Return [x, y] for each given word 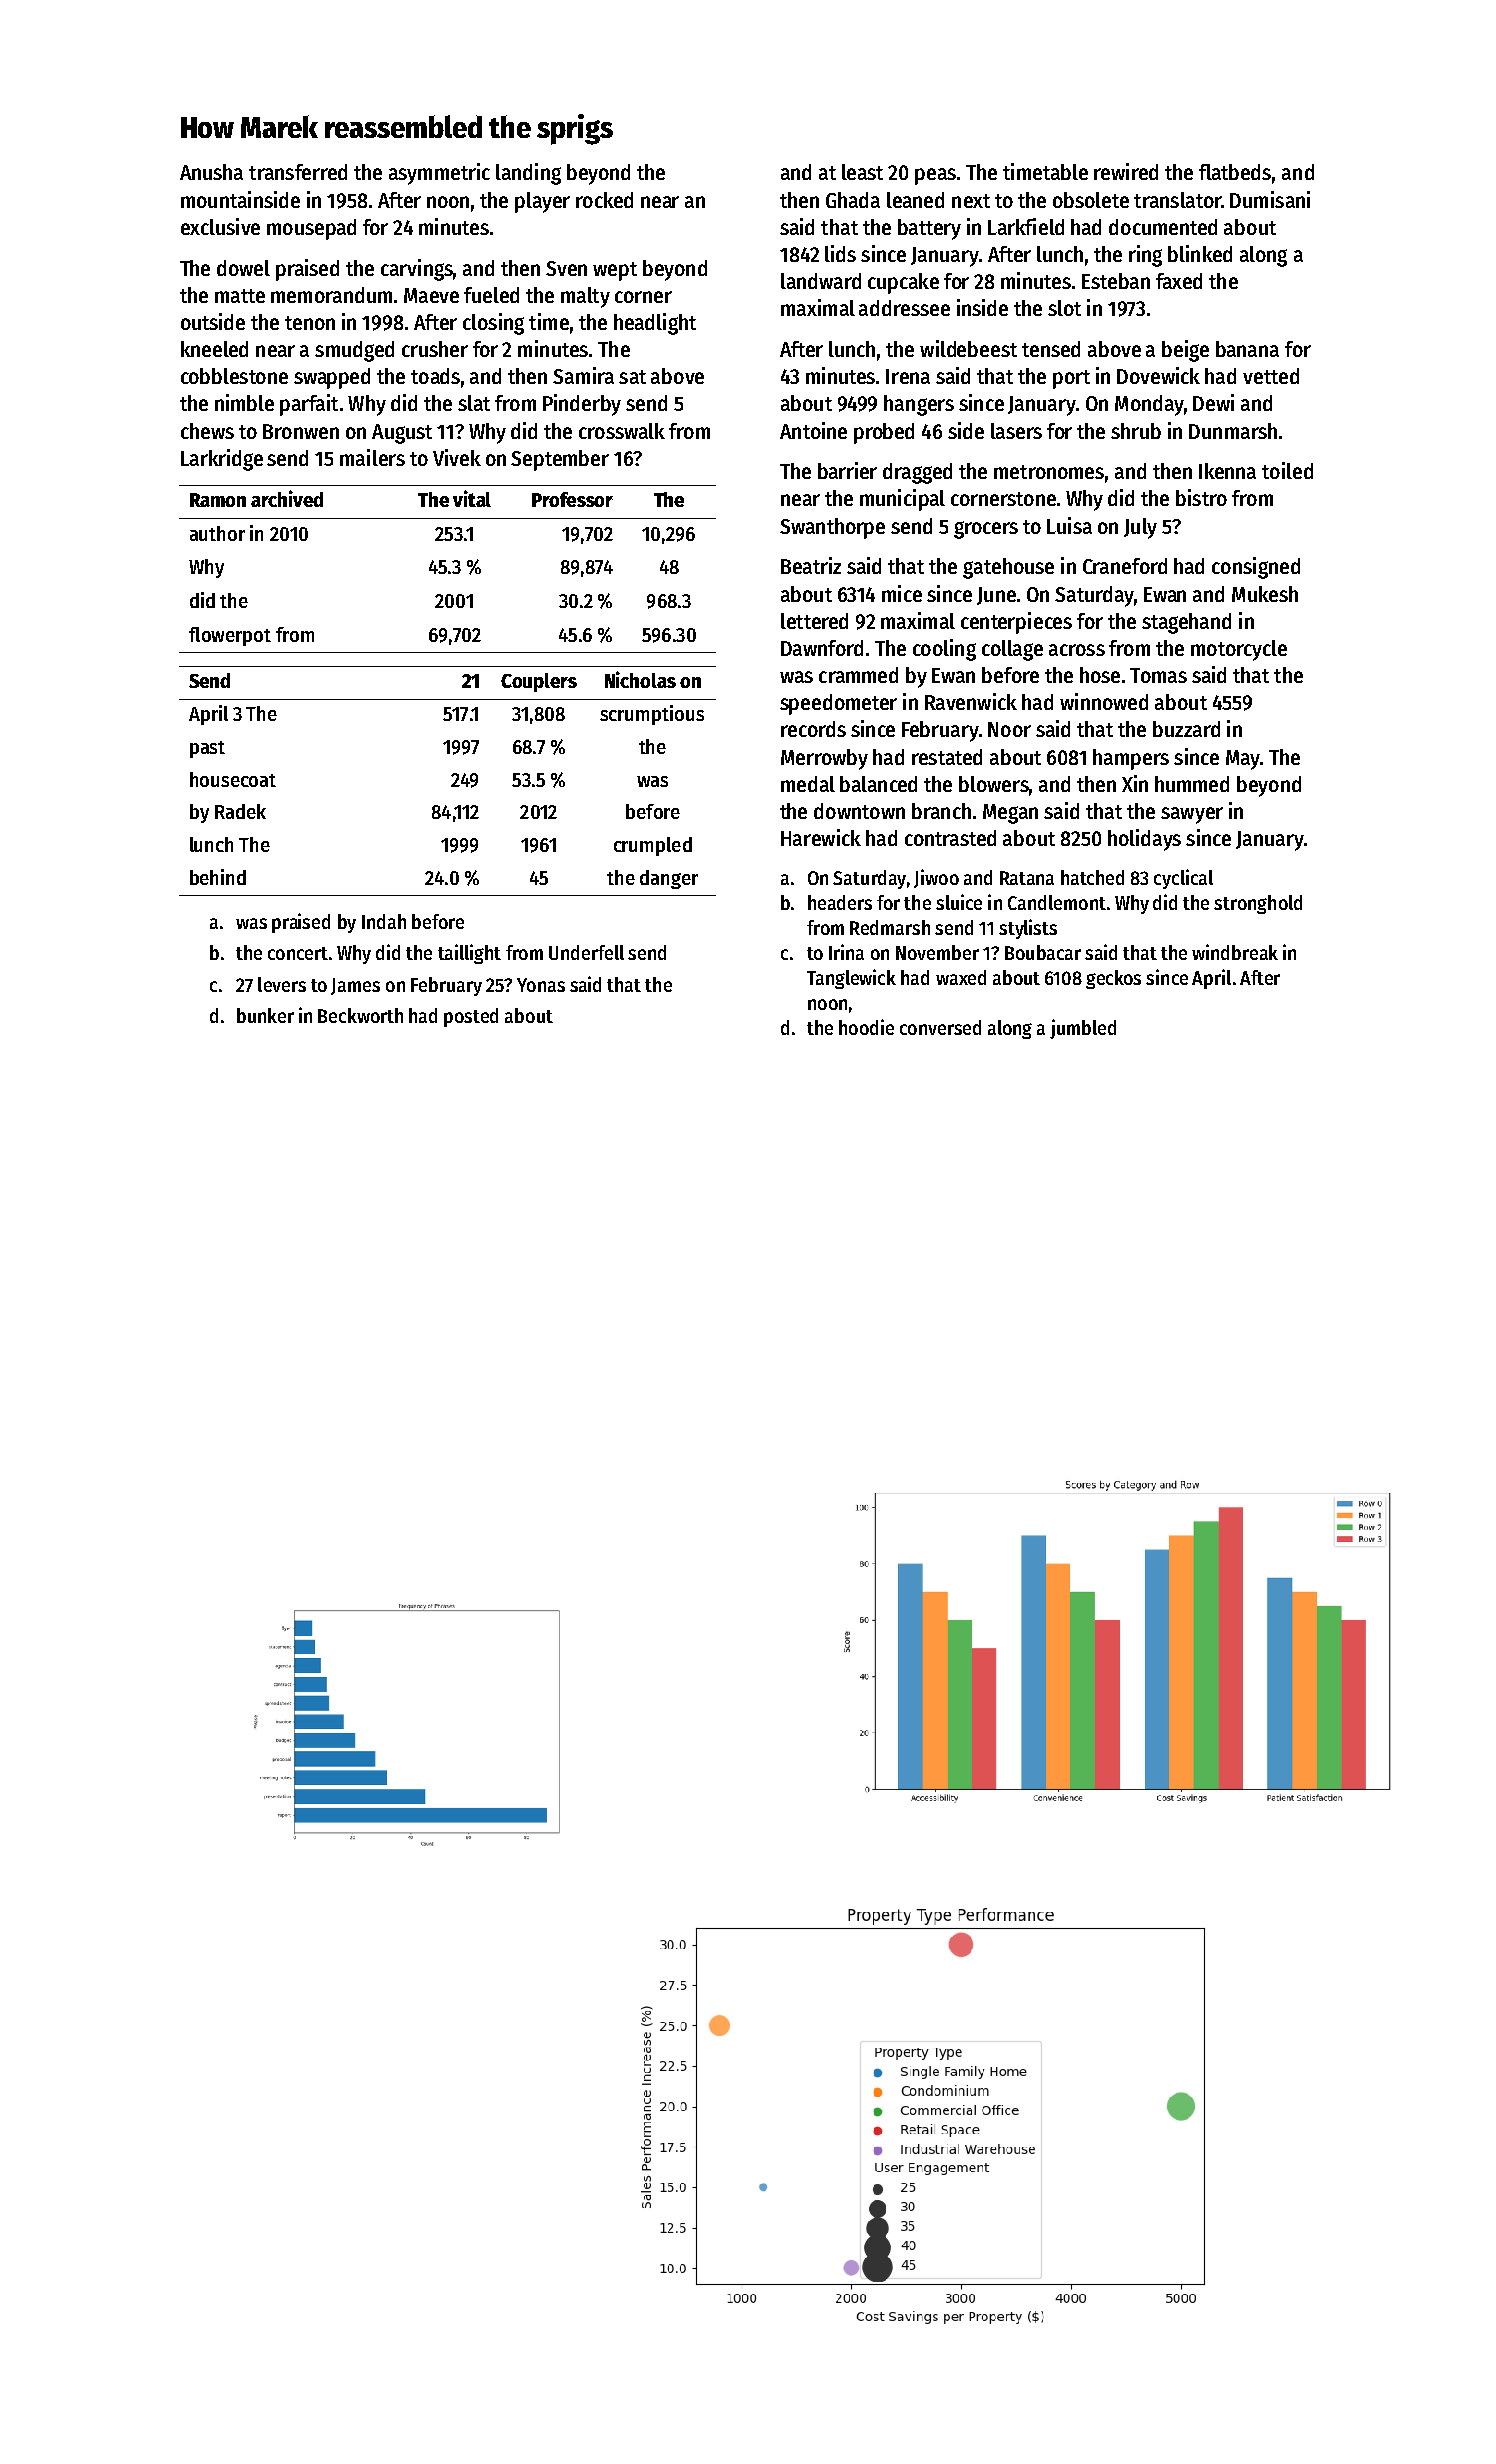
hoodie [866, 1027]
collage [1012, 650]
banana [1247, 349]
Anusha [211, 172]
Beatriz [811, 565]
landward [821, 281]
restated [947, 757]
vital [472, 498]
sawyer [1192, 815]
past [207, 749]
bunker [265, 1015]
